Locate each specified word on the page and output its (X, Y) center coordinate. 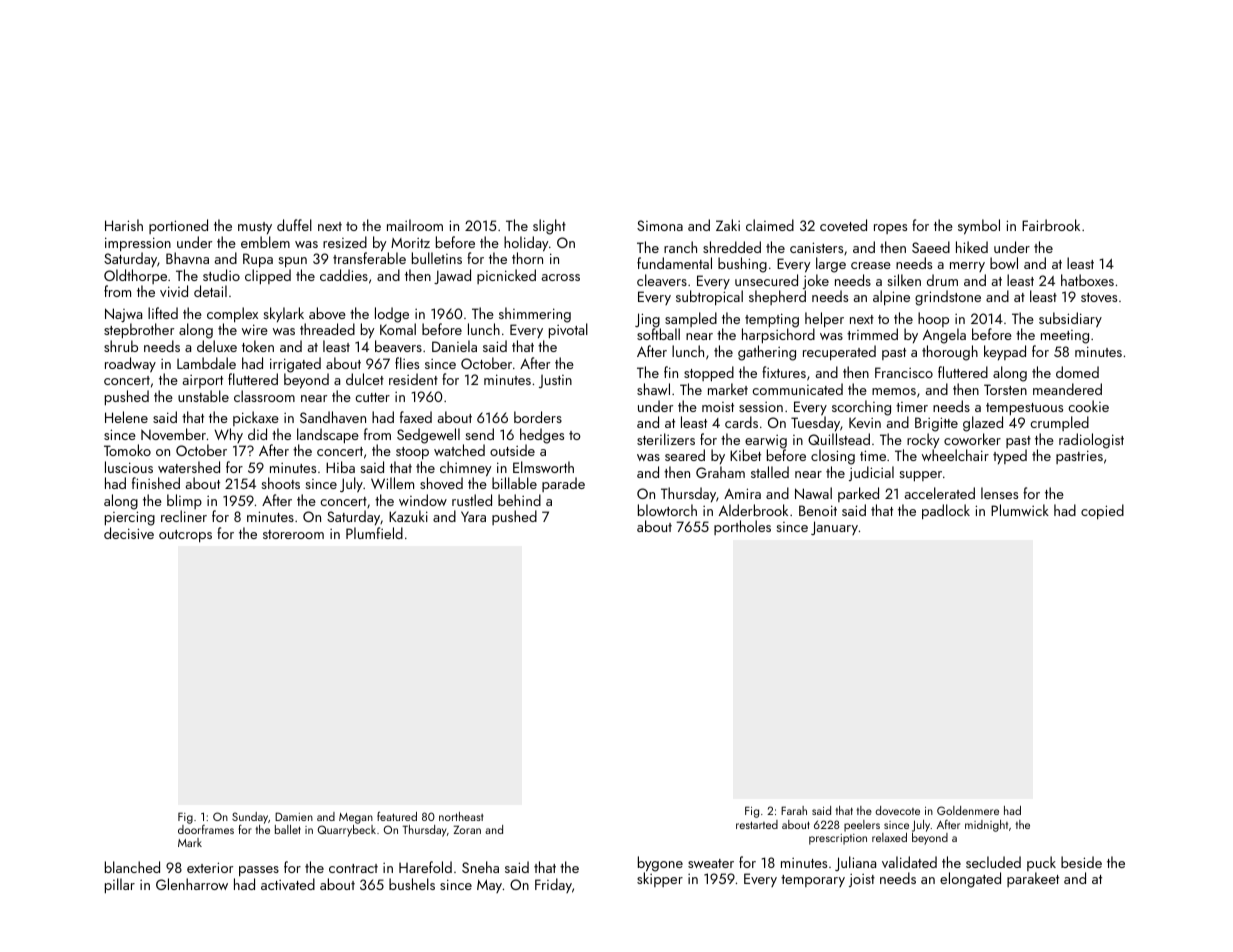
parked (858, 494)
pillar (120, 885)
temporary (813, 881)
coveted (843, 225)
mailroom (415, 225)
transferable (369, 258)
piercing (130, 518)
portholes (742, 527)
